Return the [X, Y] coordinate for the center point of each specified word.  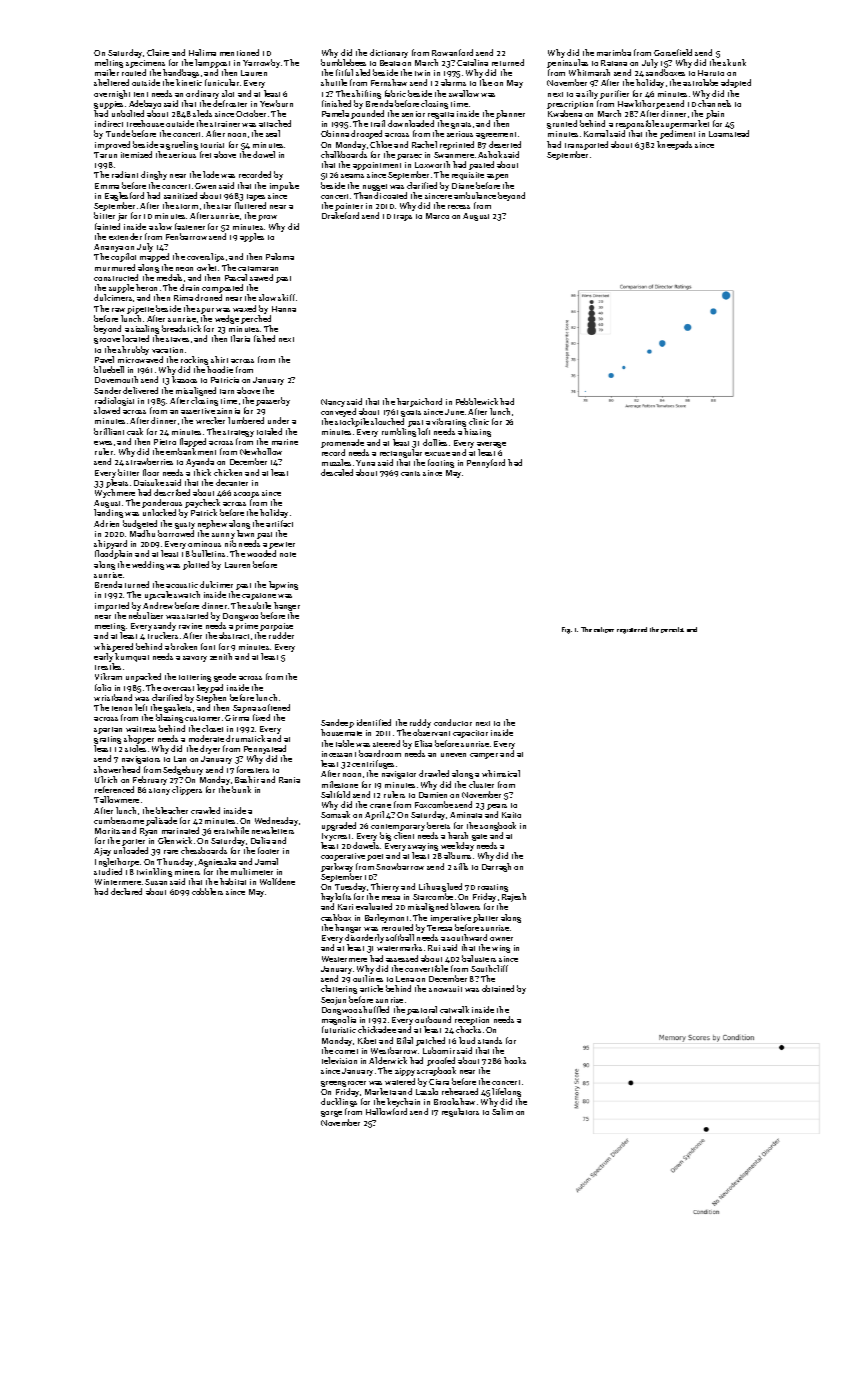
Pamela [335, 113]
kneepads [674, 145]
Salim [502, 1111]
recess [459, 207]
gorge [331, 1114]
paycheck [203, 504]
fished [264, 338]
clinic [479, 421]
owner [501, 939]
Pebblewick [477, 401]
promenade [342, 443]
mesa [391, 898]
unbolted [128, 113]
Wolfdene [277, 881]
